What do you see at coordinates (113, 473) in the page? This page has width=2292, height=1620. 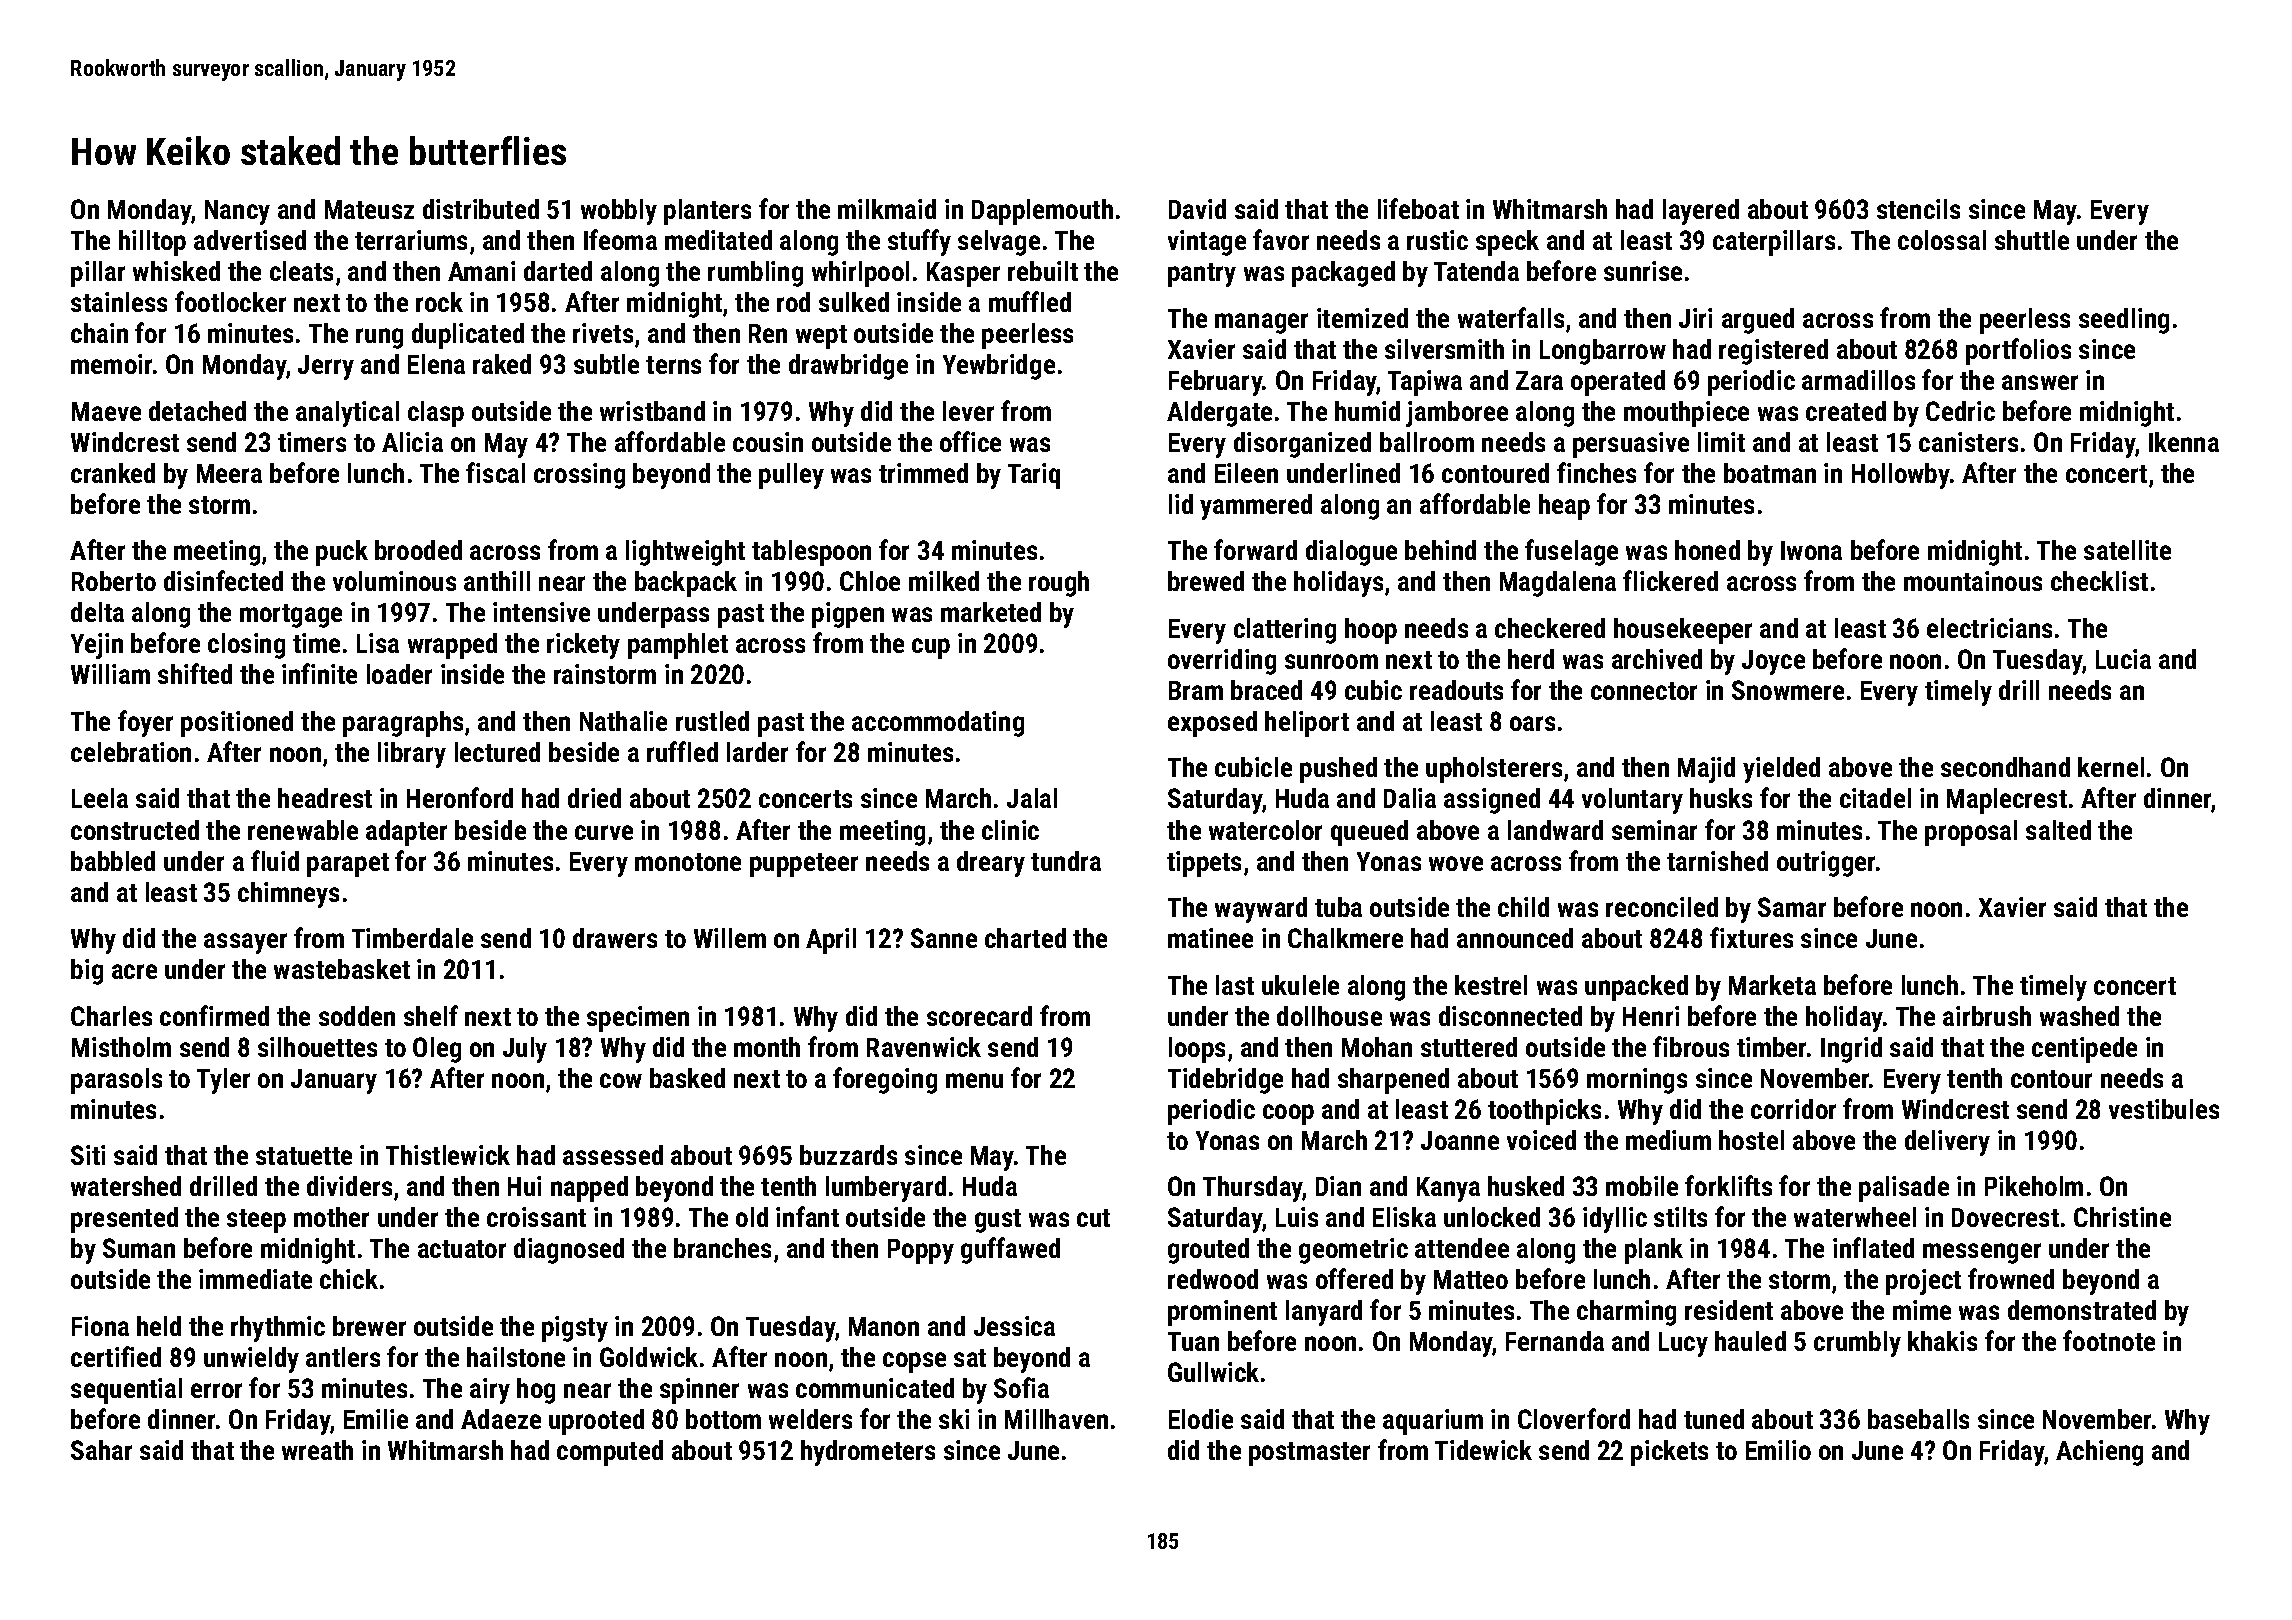 I see `cranked` at bounding box center [113, 473].
